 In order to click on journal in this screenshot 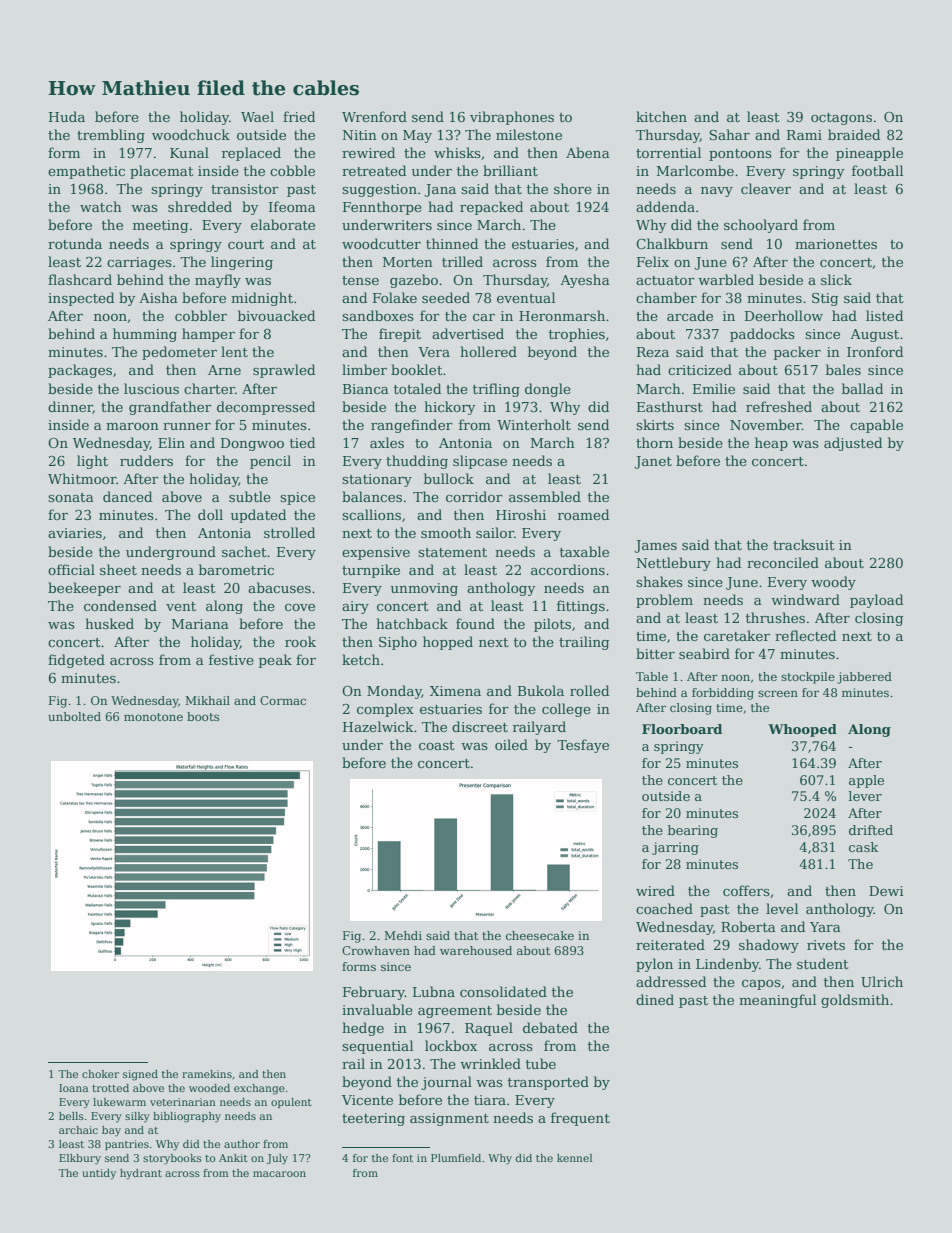, I will do `click(446, 1083)`.
